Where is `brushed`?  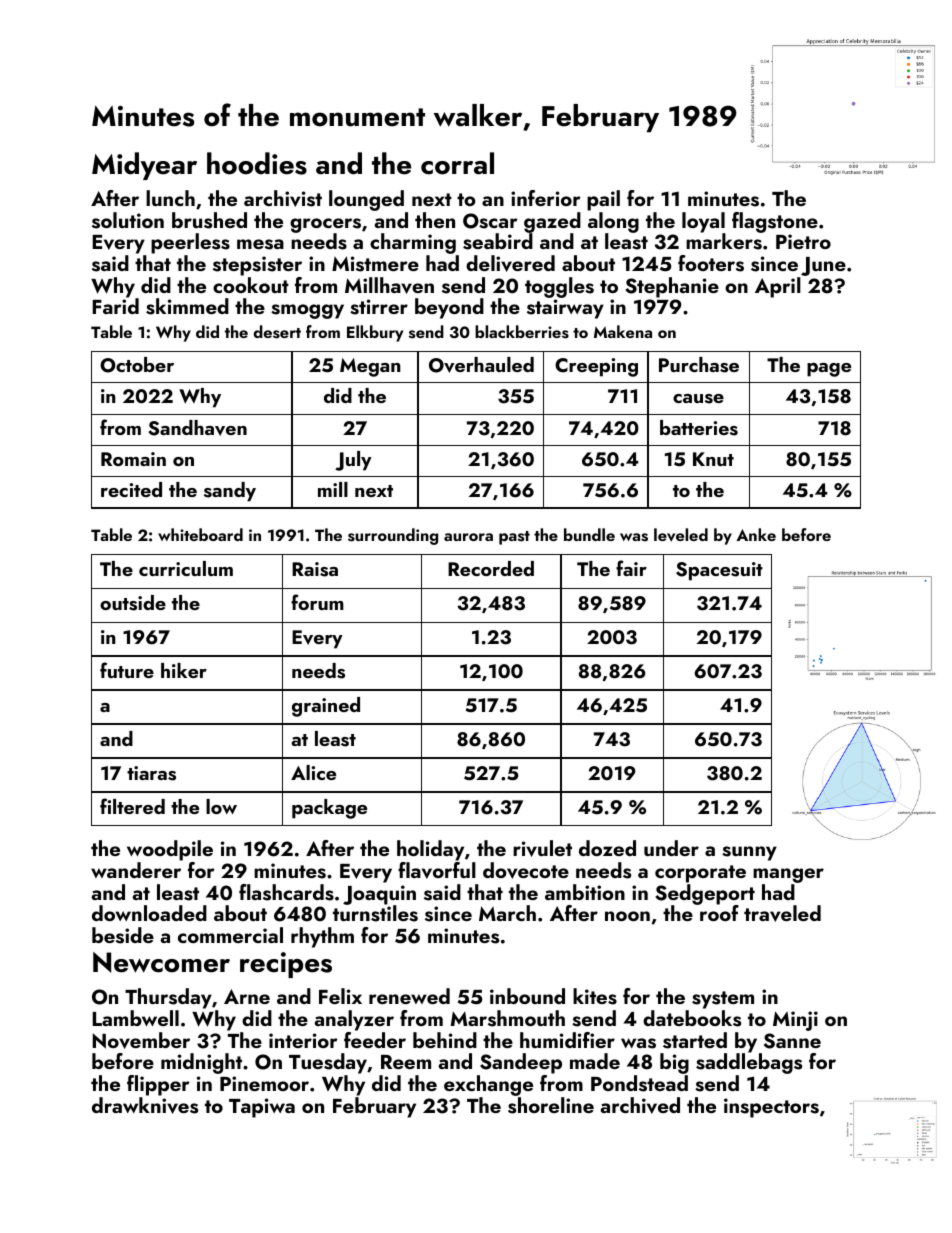 brushed is located at coordinates (209, 220).
